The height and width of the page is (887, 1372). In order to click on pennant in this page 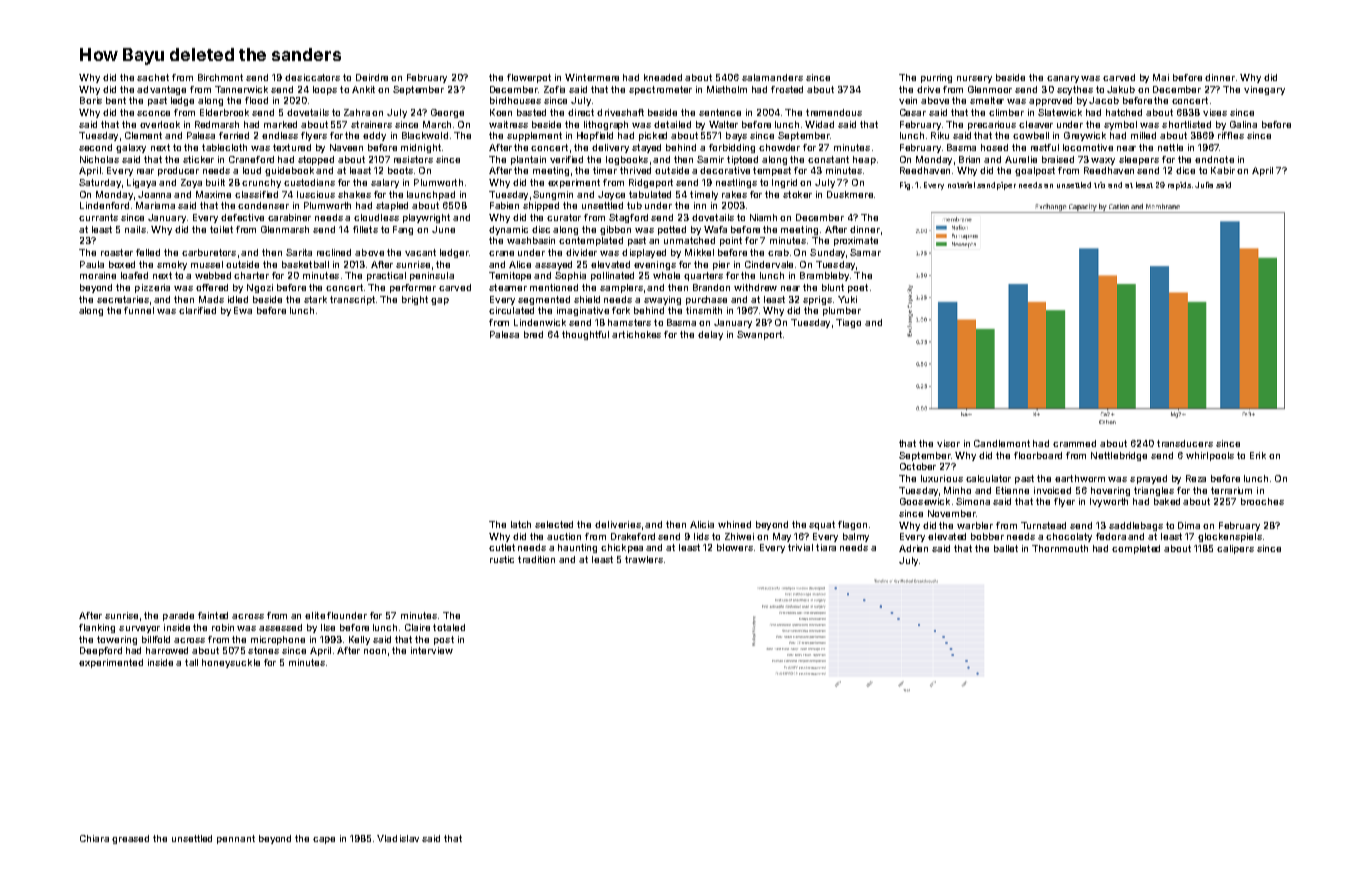, I will do `click(236, 839)`.
